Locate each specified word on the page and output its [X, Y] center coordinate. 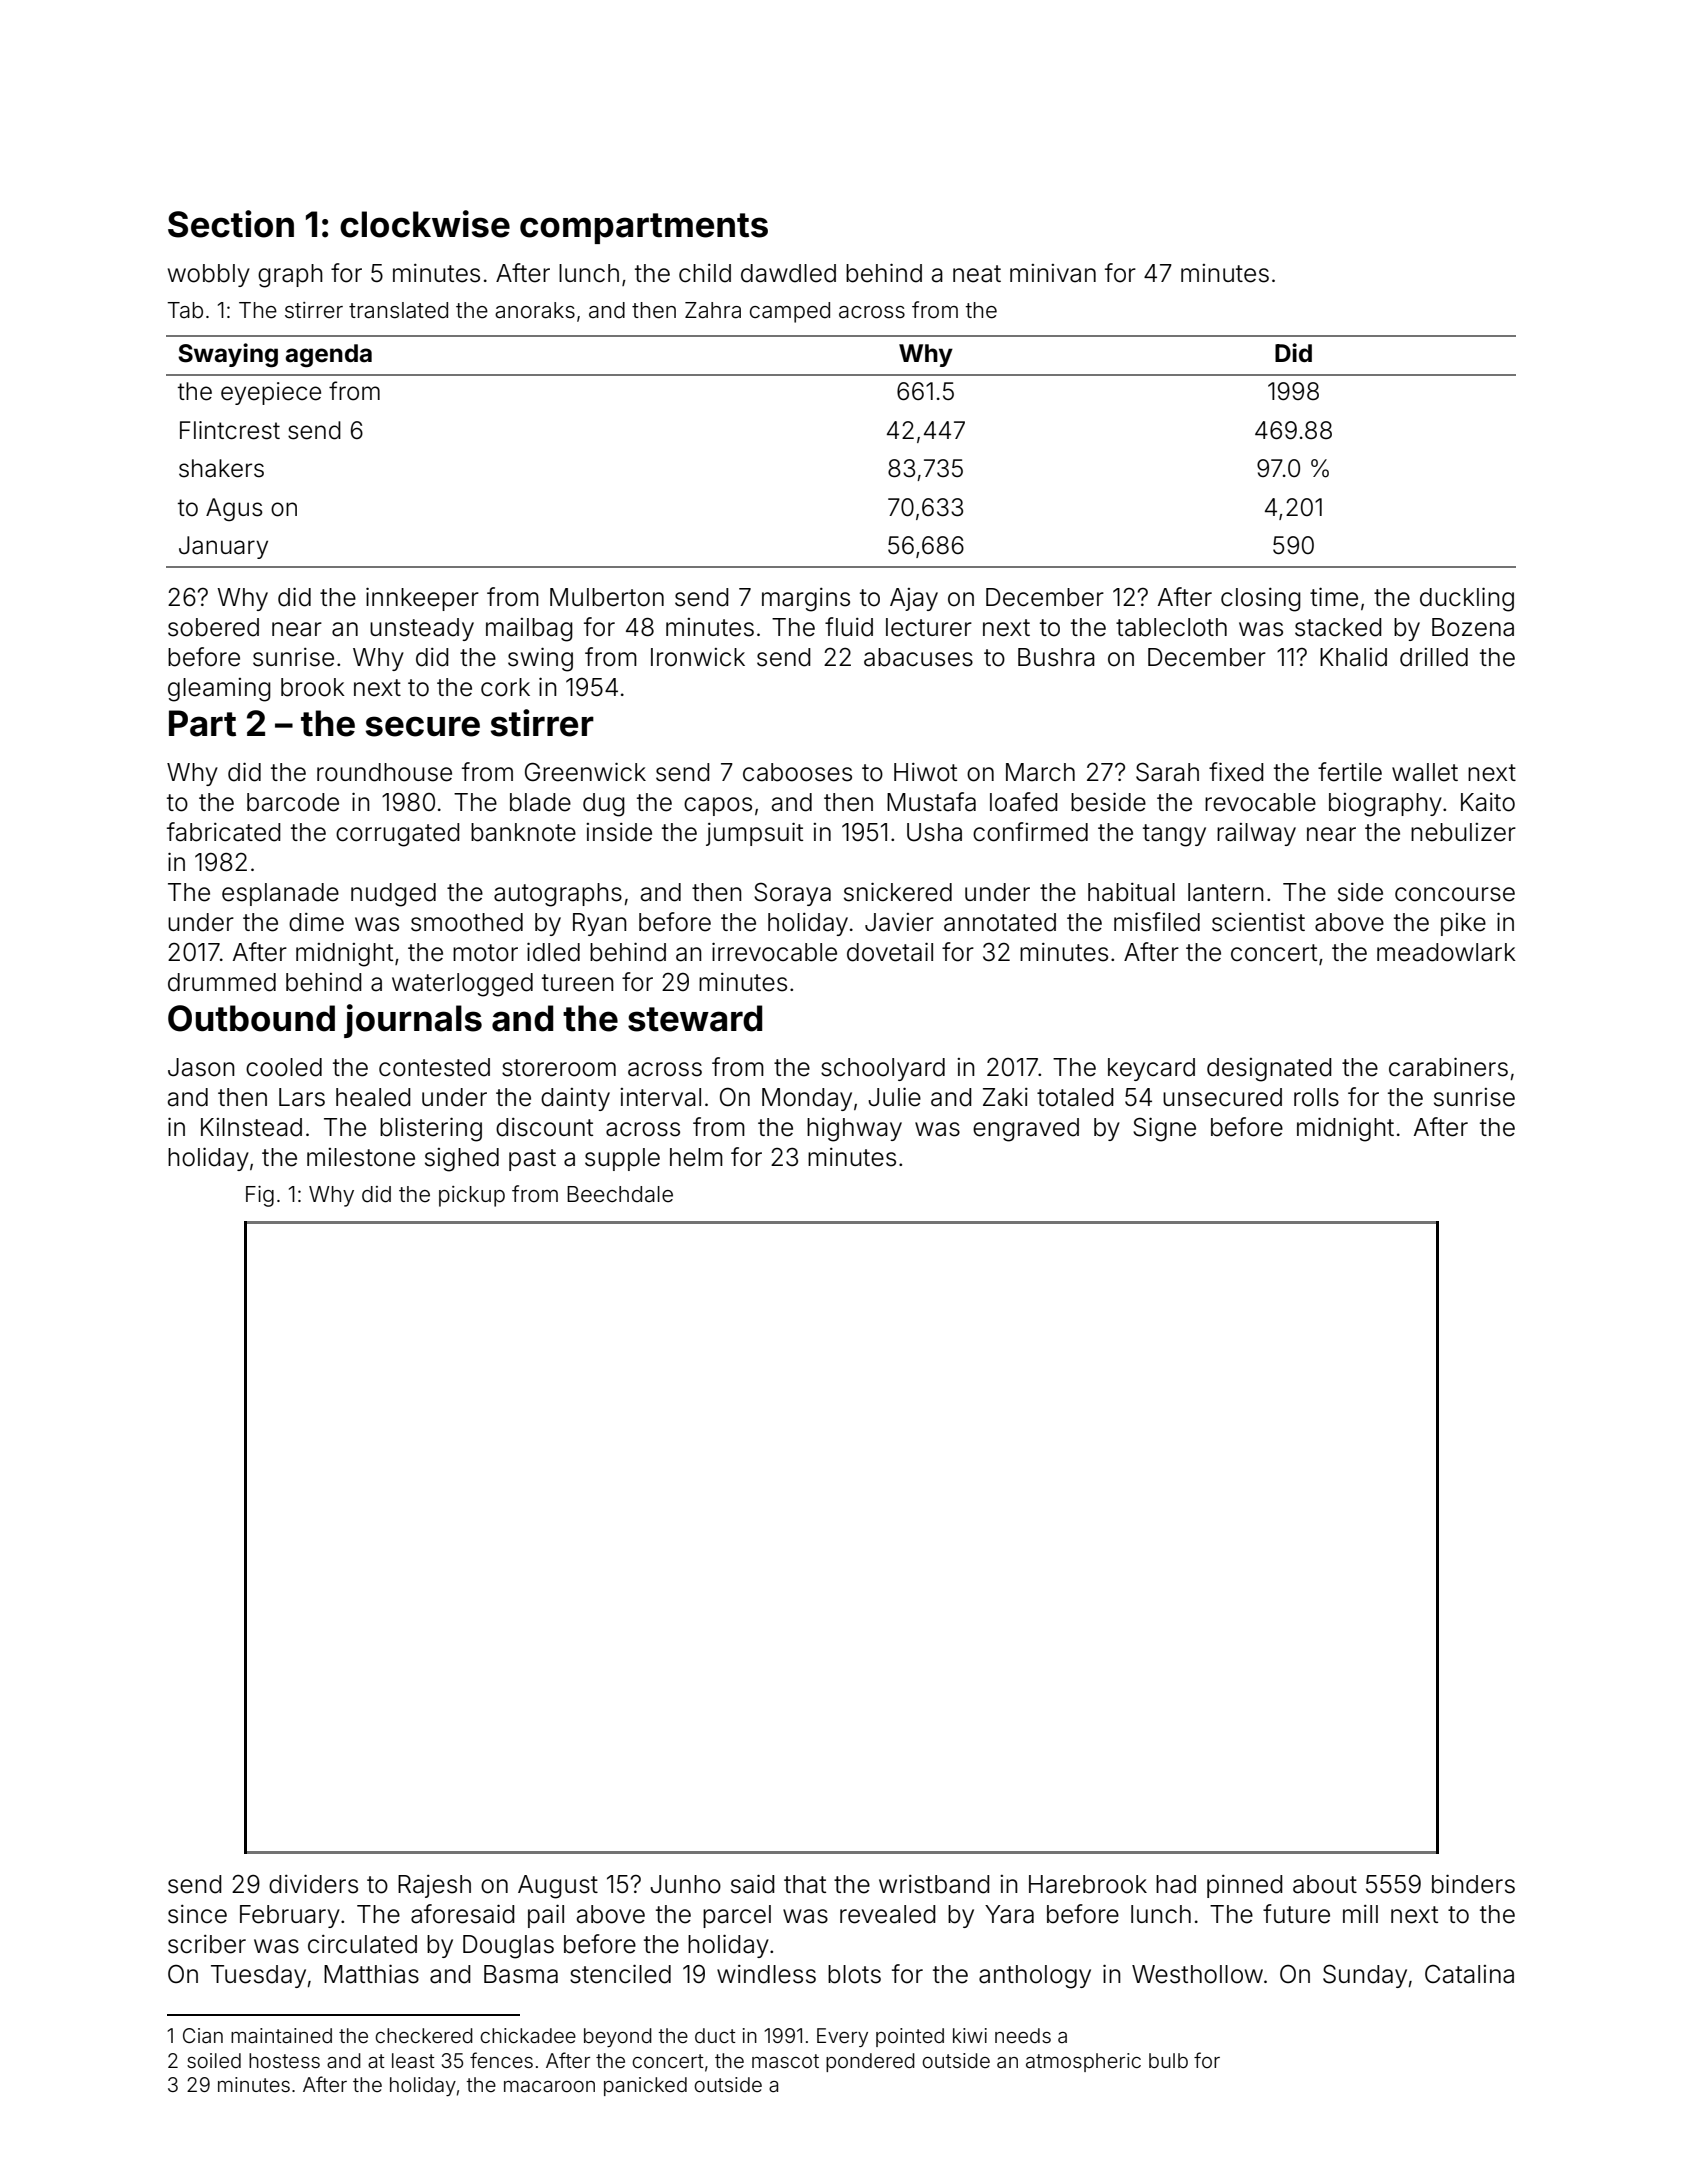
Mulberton [607, 597]
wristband [934, 1884]
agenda [328, 356]
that [805, 1884]
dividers [313, 1884]
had [1176, 1884]
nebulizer [1463, 832]
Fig [260, 1196]
